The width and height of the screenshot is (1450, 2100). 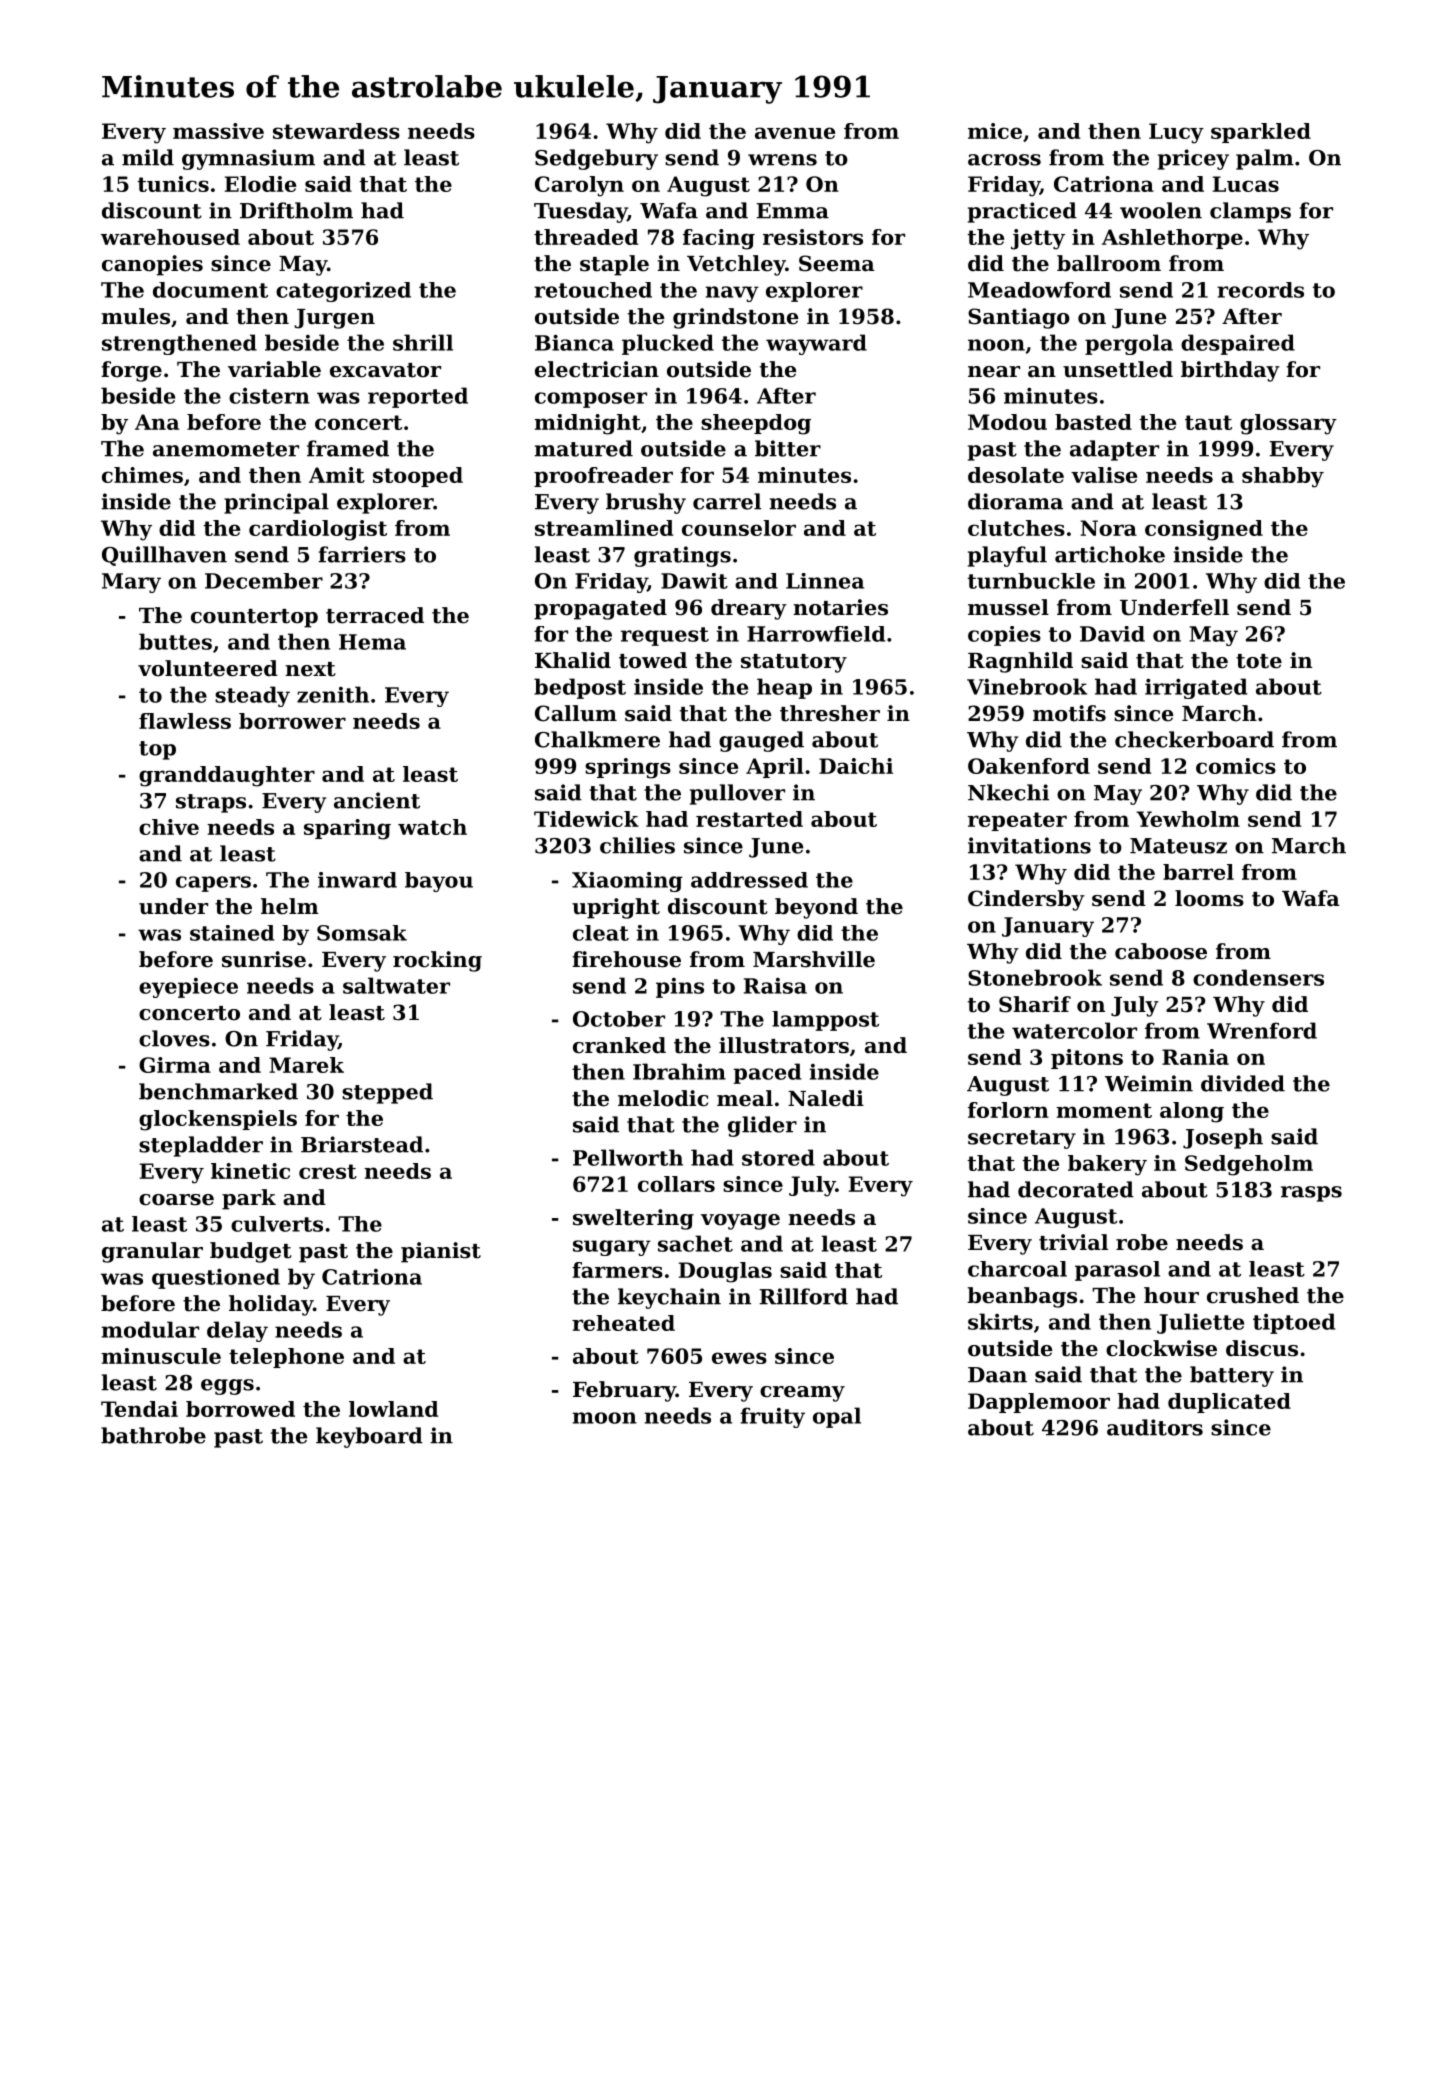 What do you see at coordinates (357, 880) in the screenshot?
I see `inward` at bounding box center [357, 880].
